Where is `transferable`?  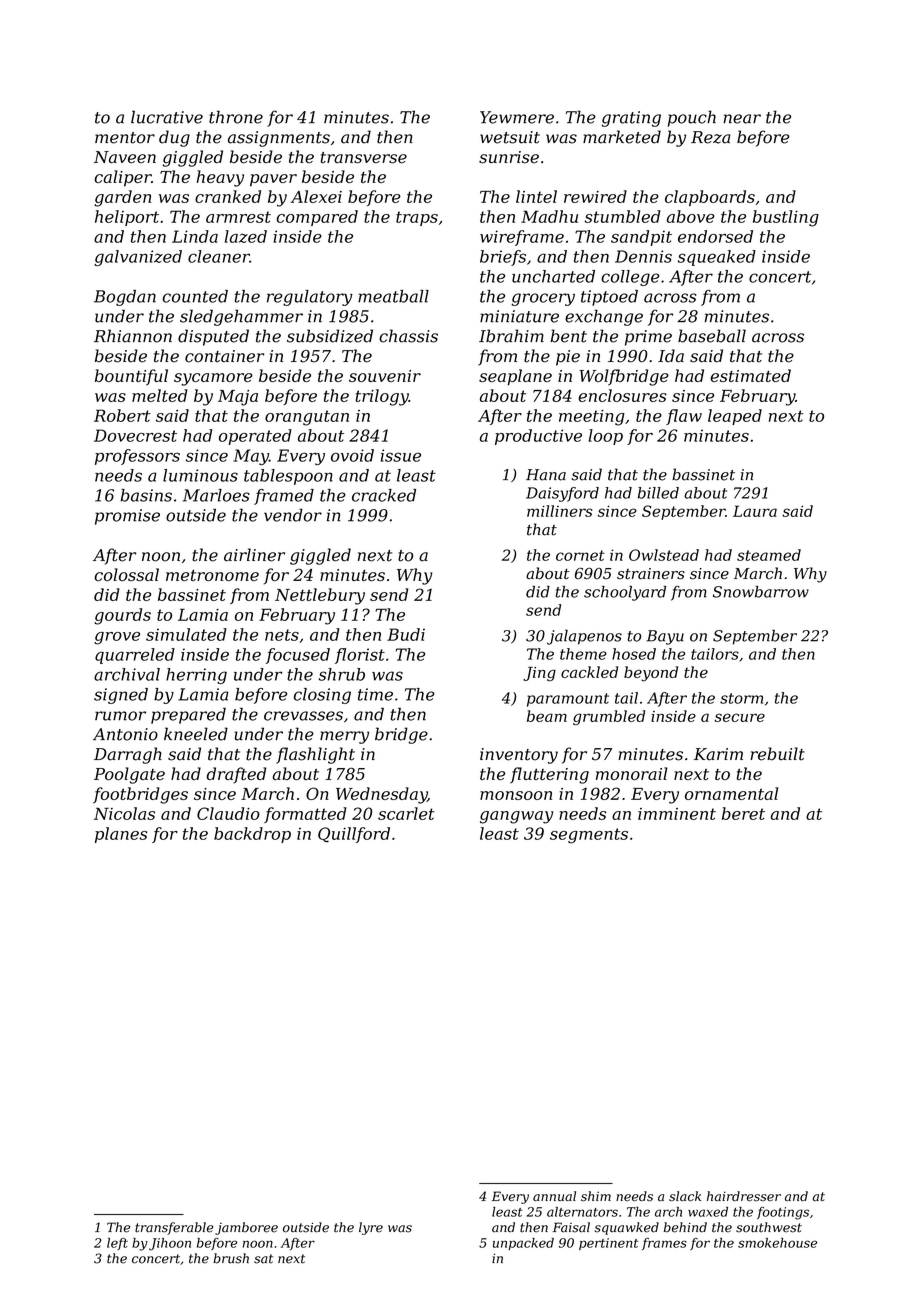 transferable is located at coordinates (174, 1228).
